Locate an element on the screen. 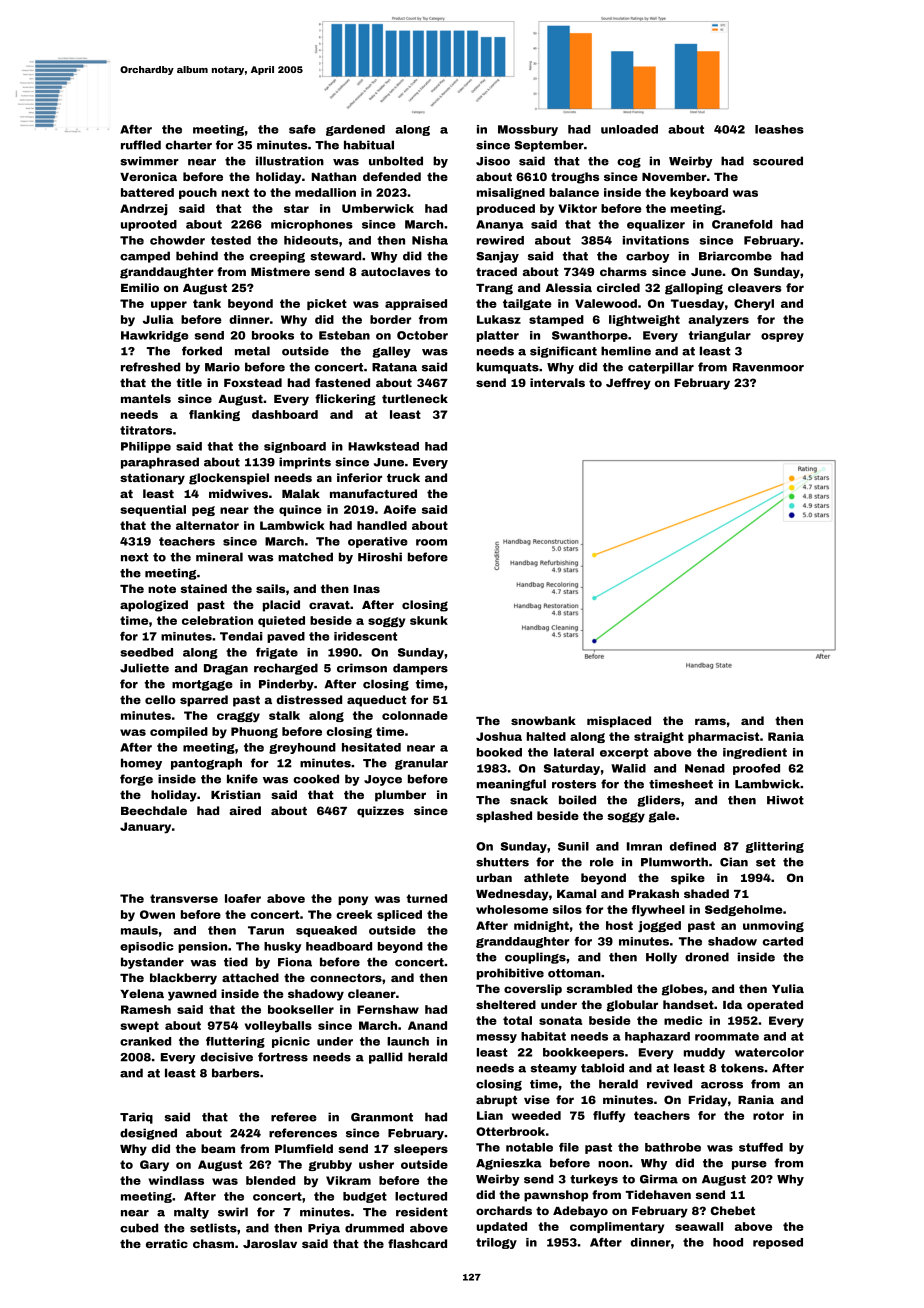 This screenshot has width=924, height=1308. note is located at coordinates (162, 589).
